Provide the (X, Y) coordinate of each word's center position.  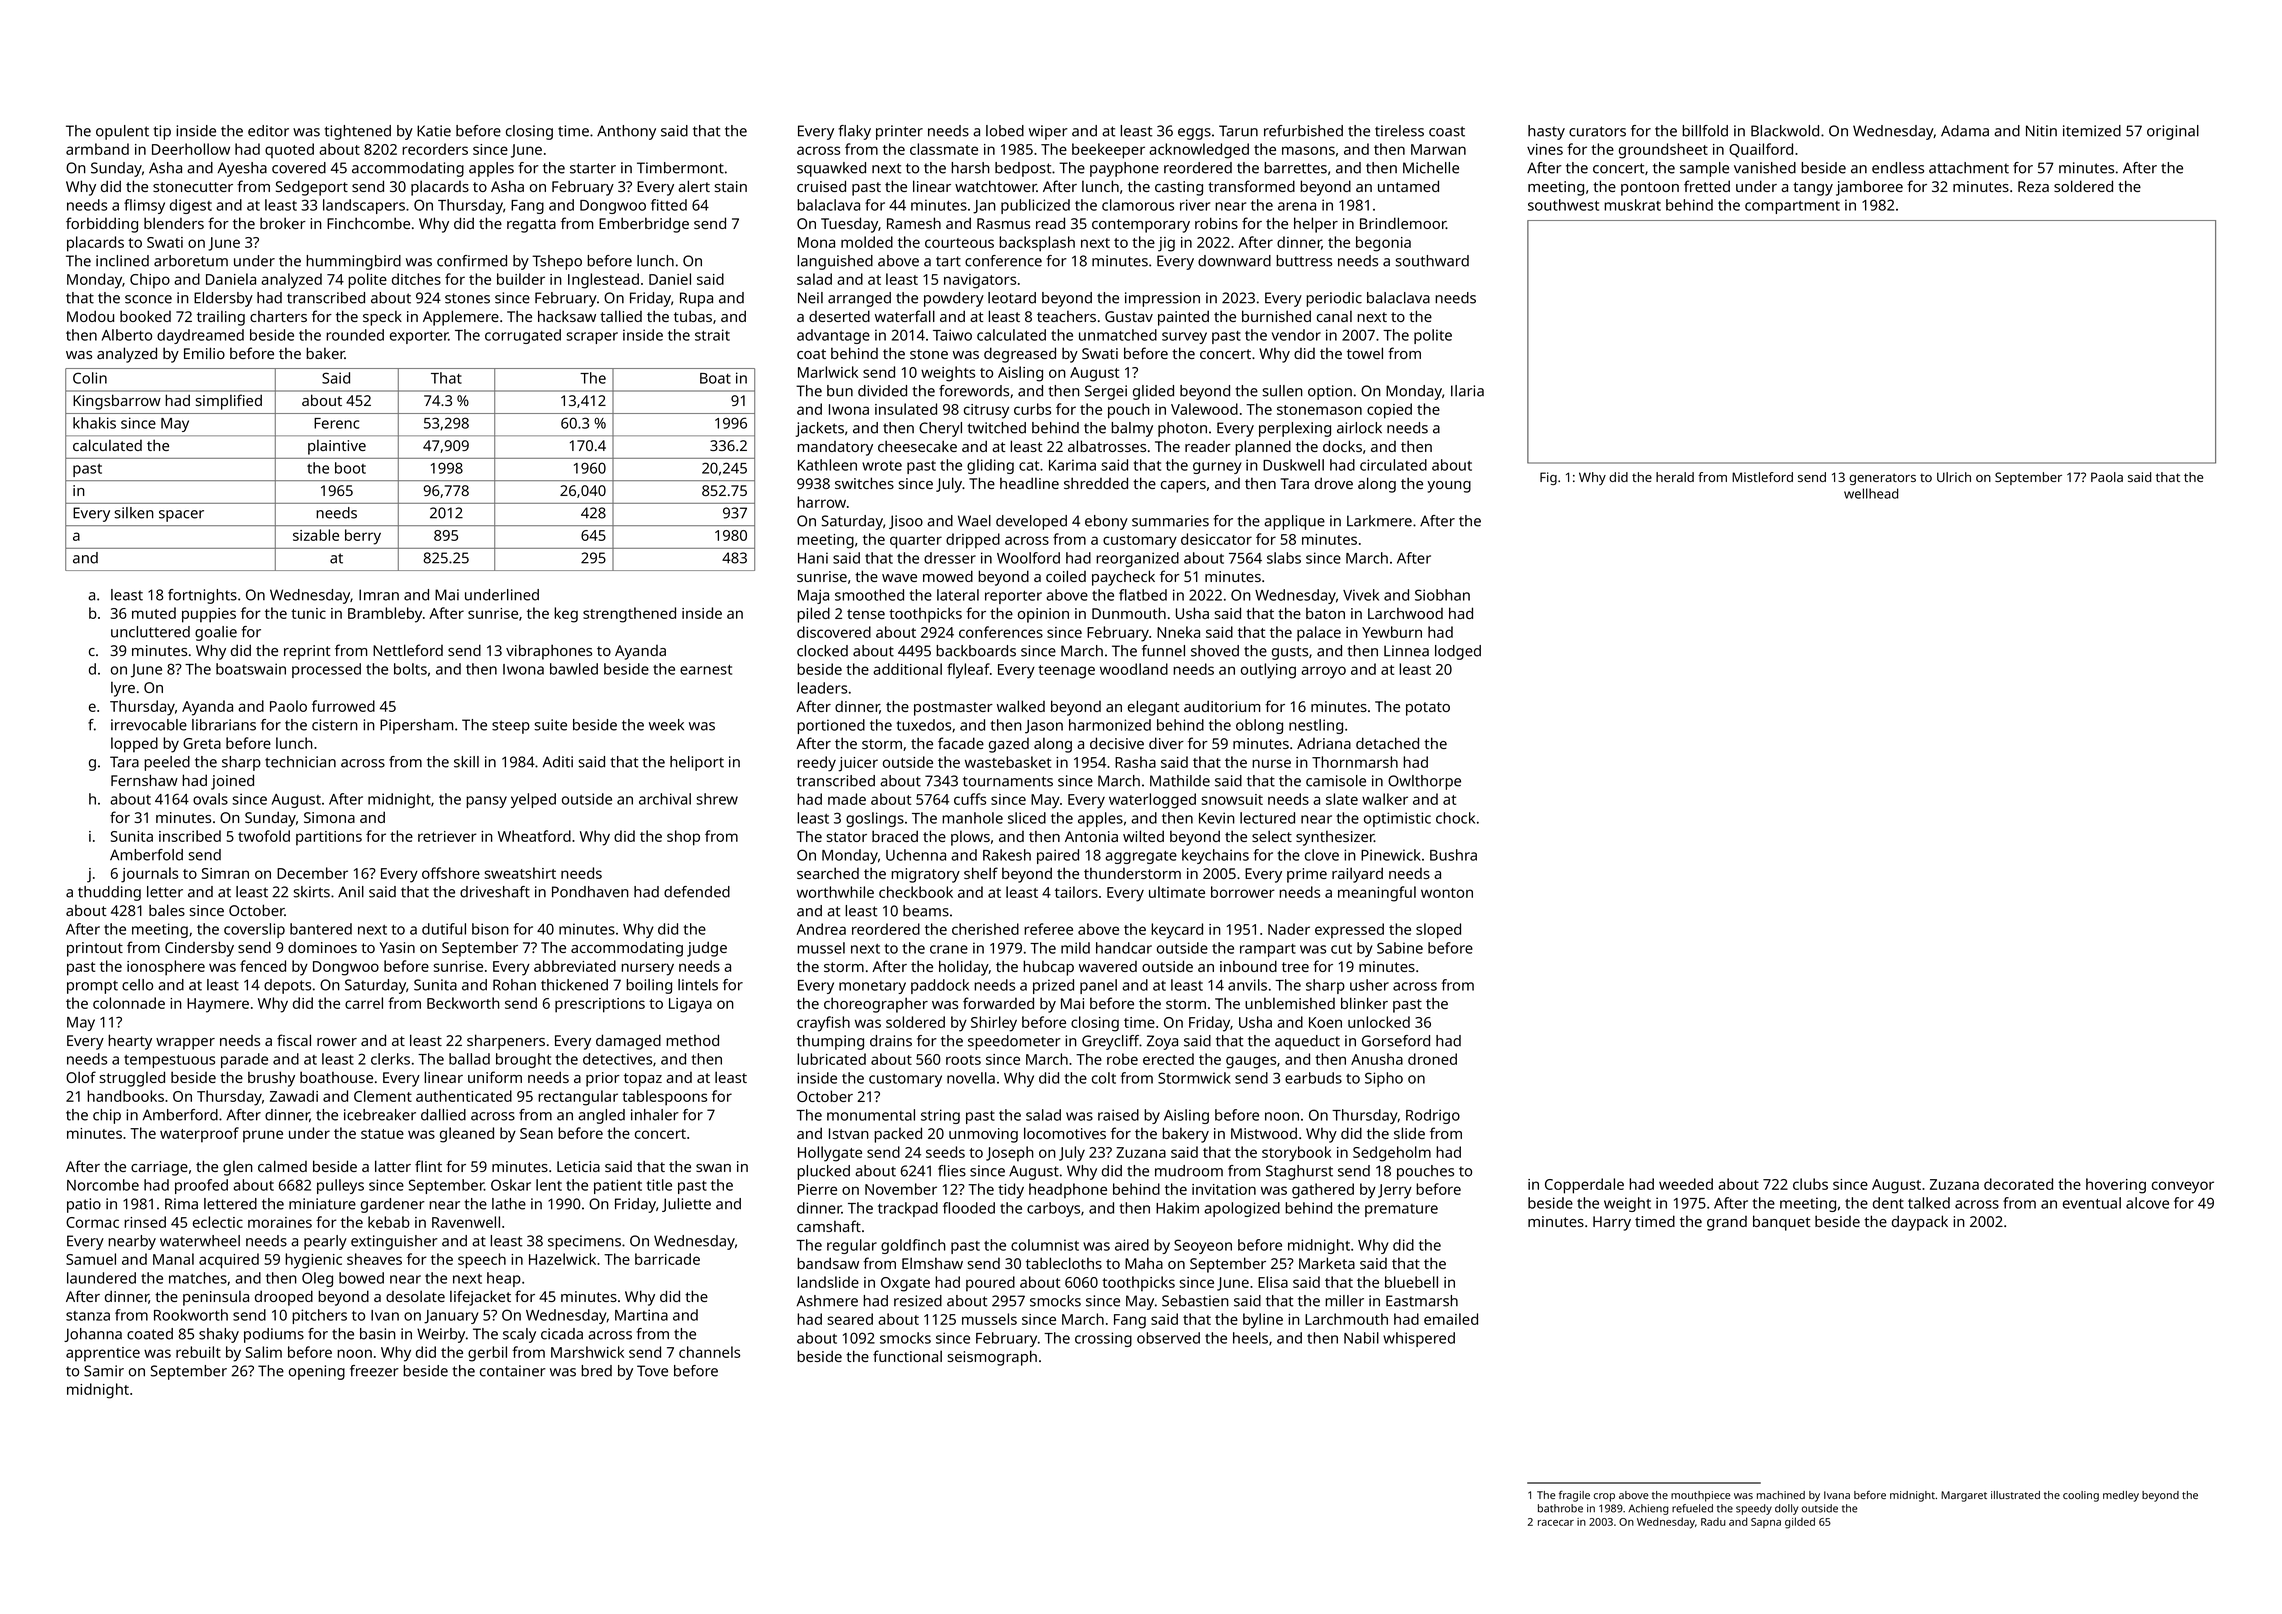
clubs (1810, 1184)
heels (1250, 1338)
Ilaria (1467, 391)
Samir (104, 1371)
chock (1455, 818)
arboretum (191, 261)
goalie (216, 633)
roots (963, 1060)
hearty (130, 1042)
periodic (1334, 299)
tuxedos (923, 725)
